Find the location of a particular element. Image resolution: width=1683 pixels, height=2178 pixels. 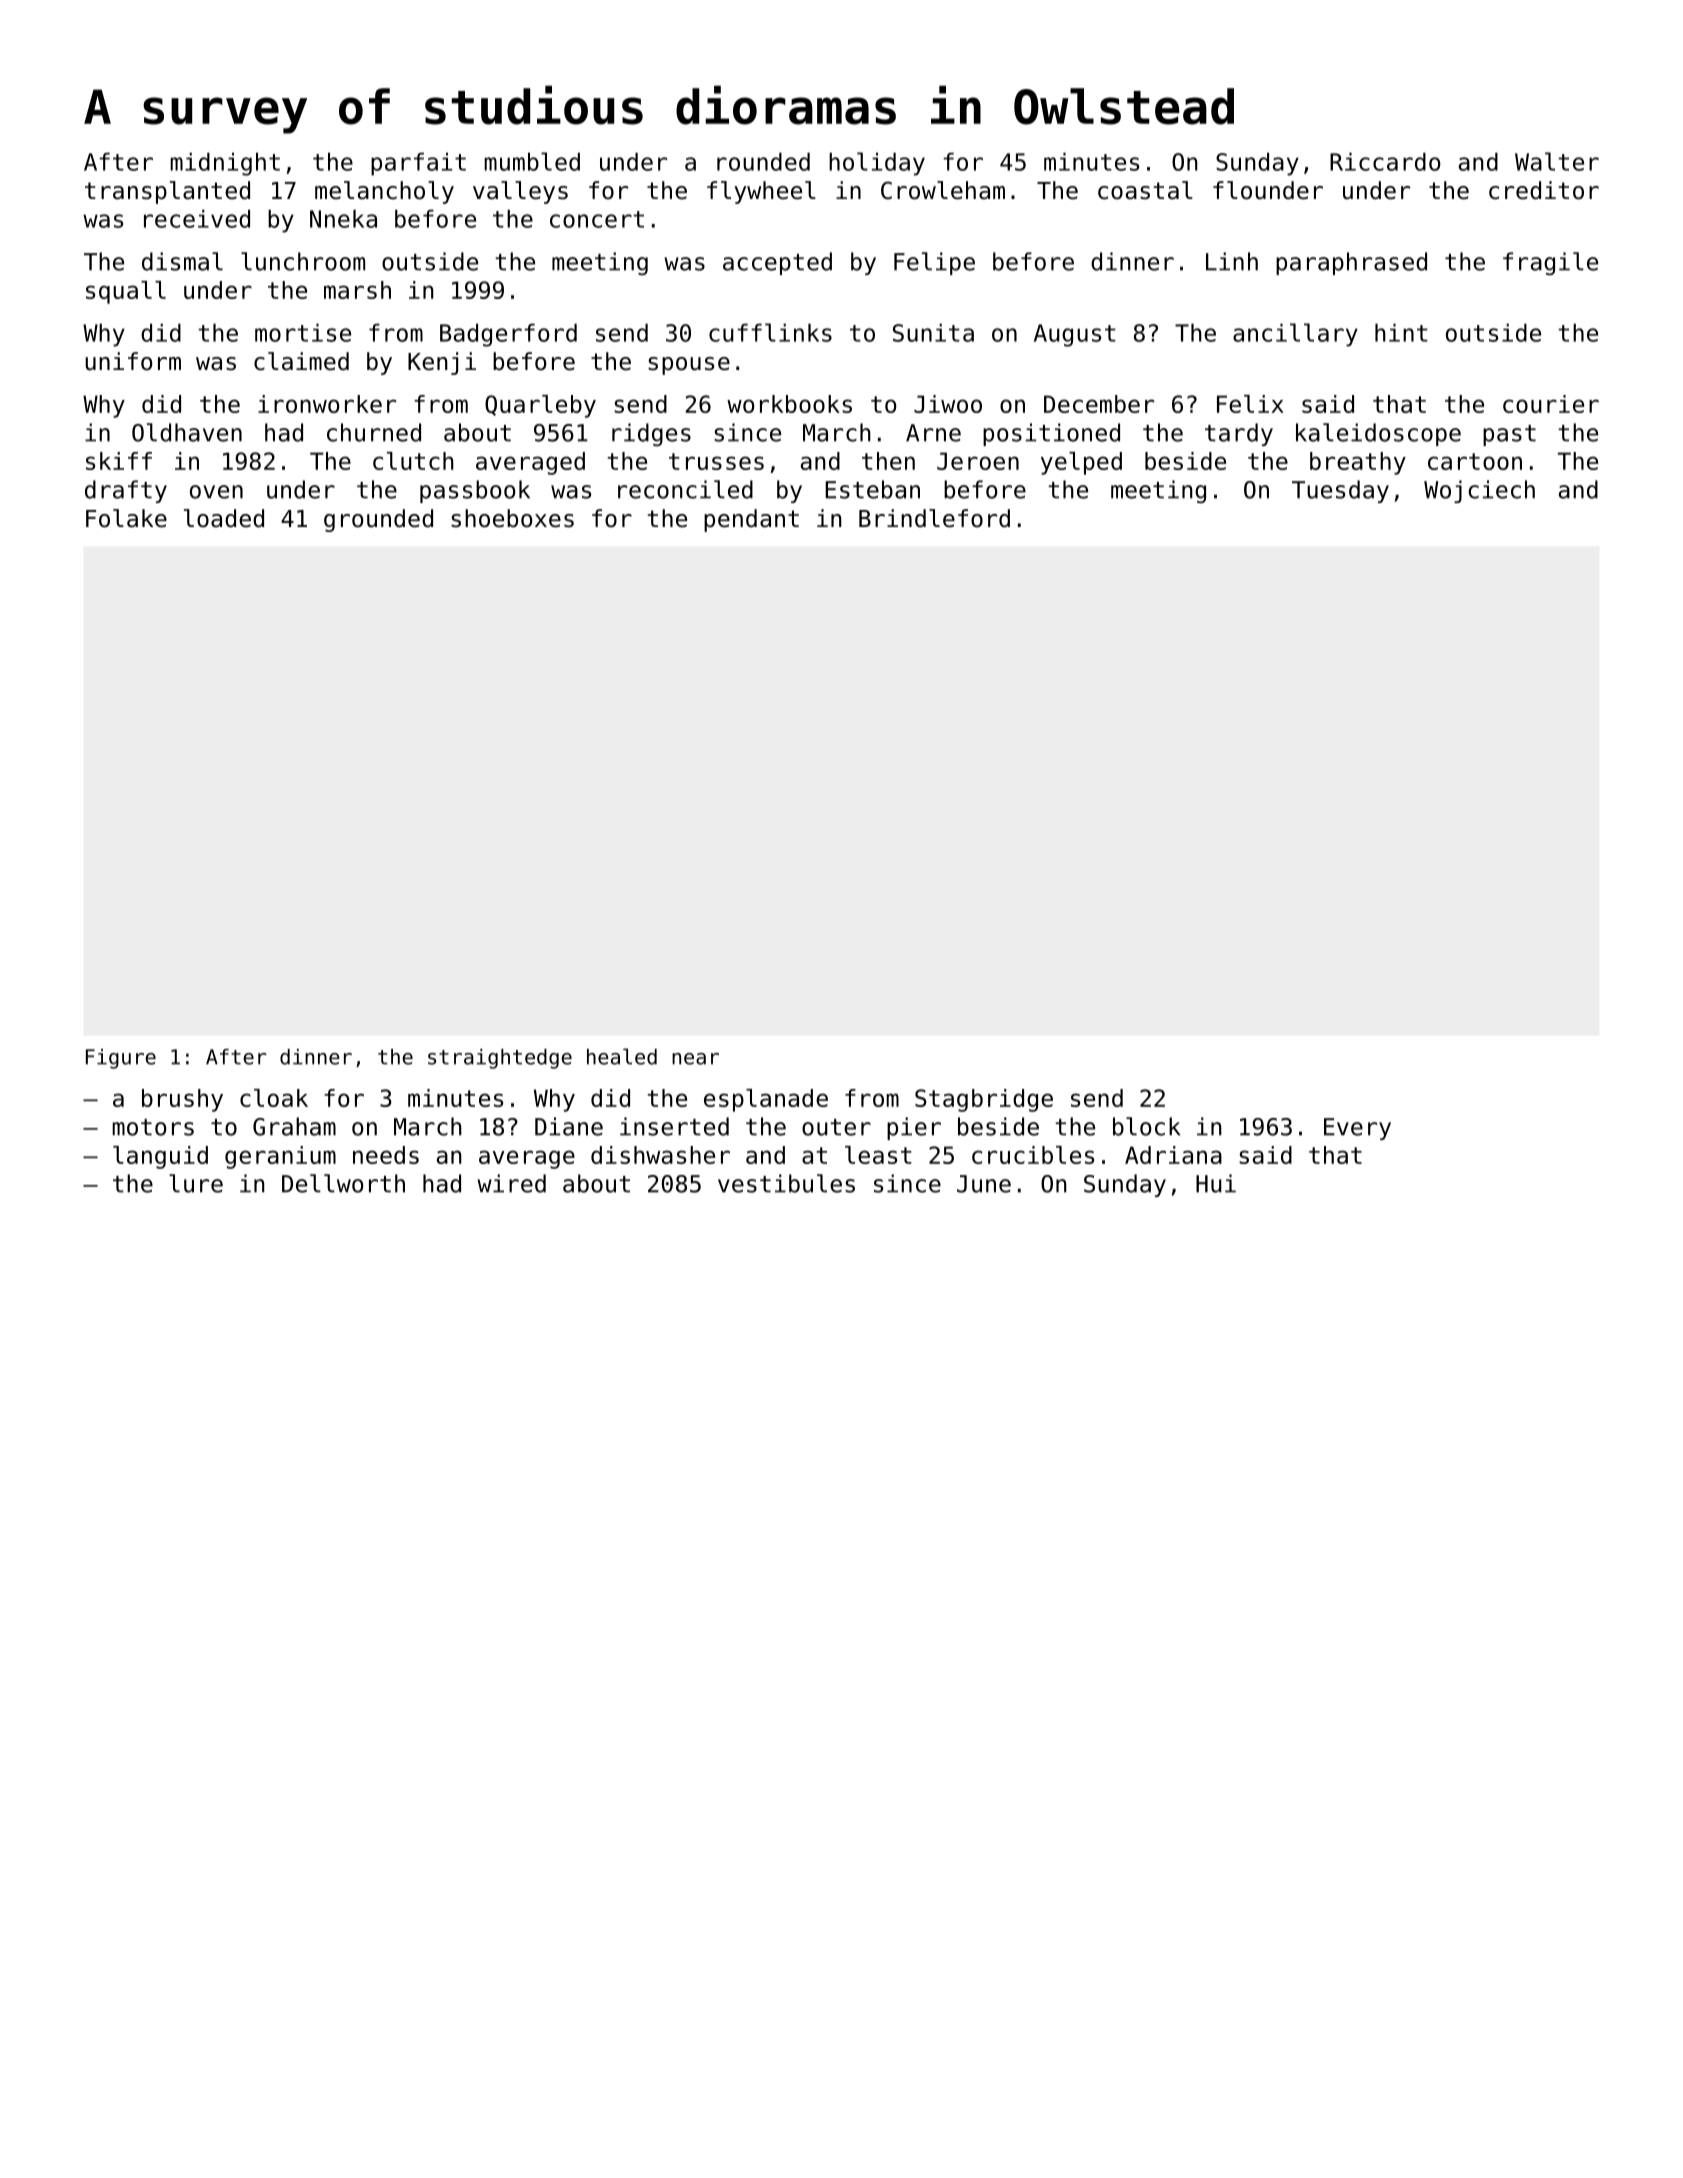

mumbled is located at coordinates (532, 161).
